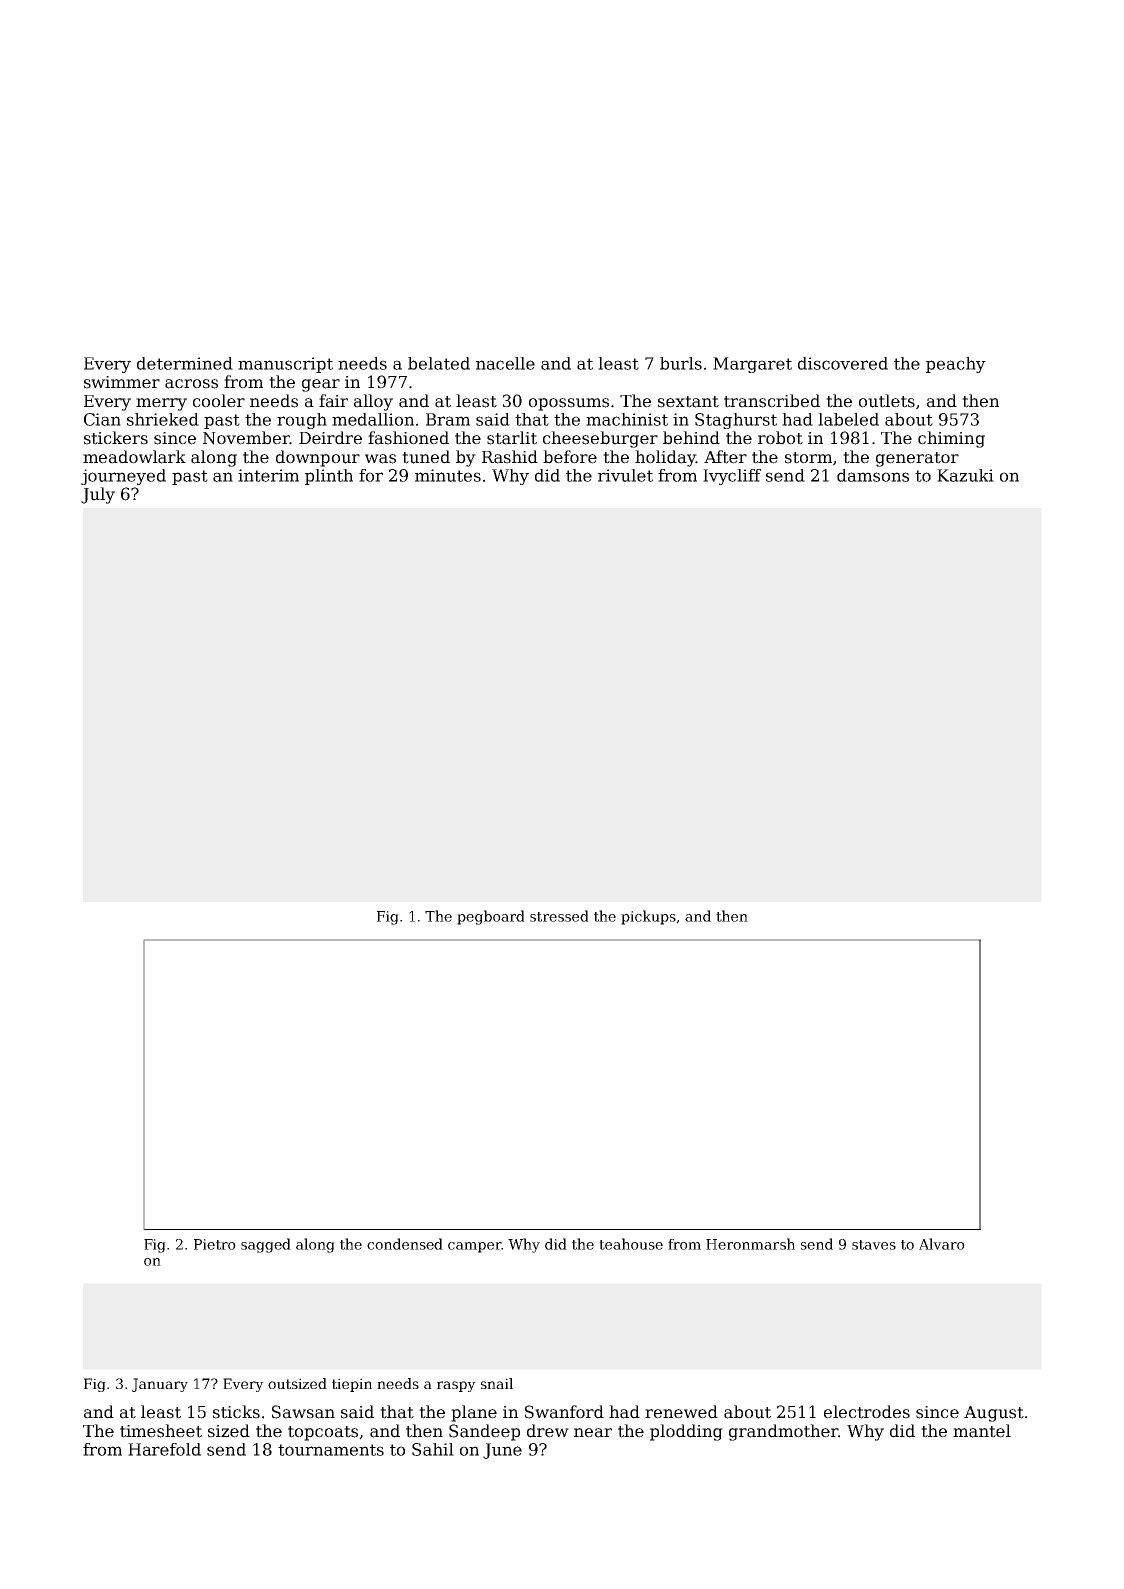  I want to click on stressed, so click(559, 916).
